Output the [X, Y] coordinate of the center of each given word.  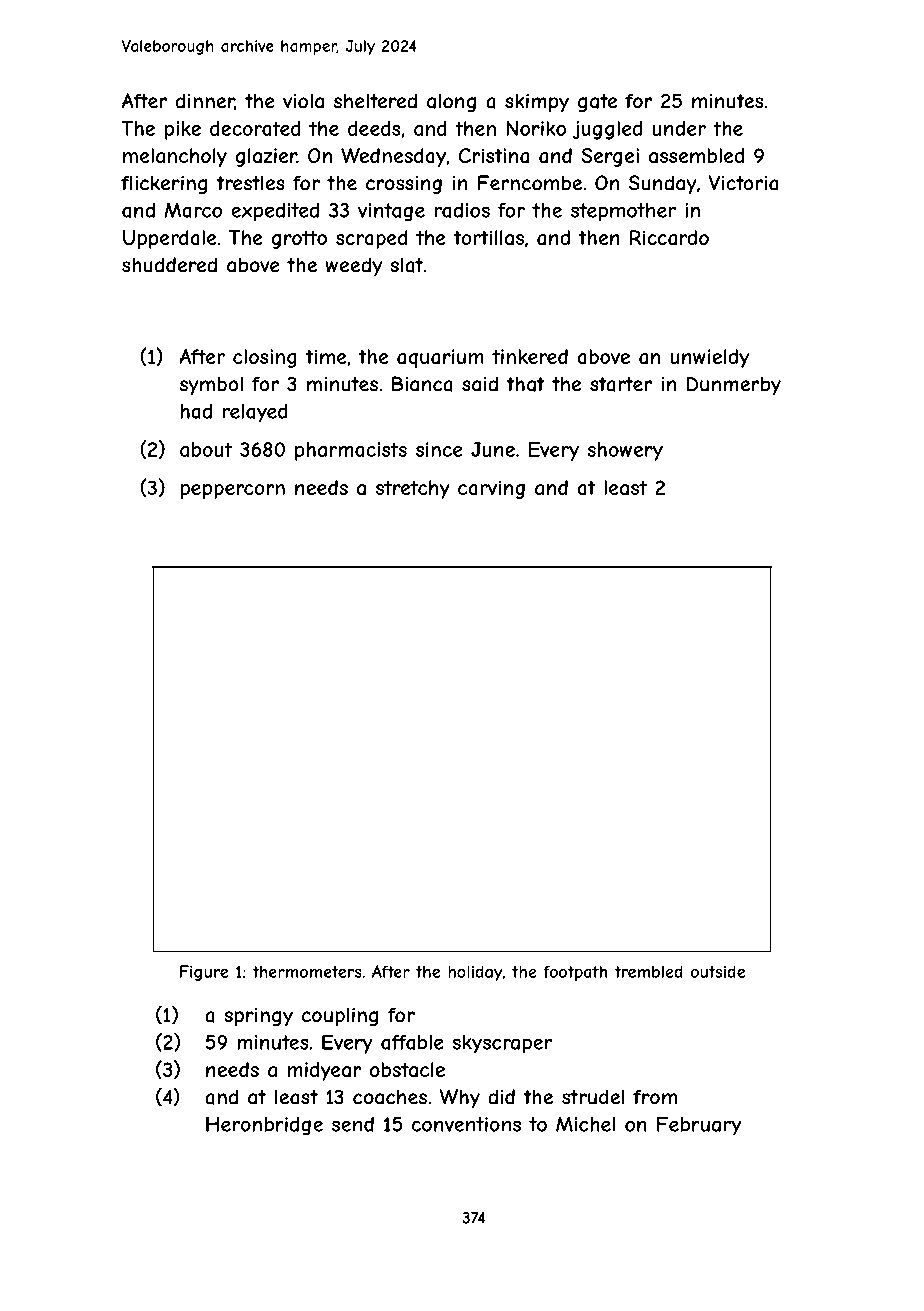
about [206, 449]
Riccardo [669, 237]
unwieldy [710, 358]
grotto [299, 240]
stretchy [413, 489]
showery [625, 451]
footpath [575, 973]
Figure [204, 973]
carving [491, 489]
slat [406, 265]
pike [183, 130]
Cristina [494, 155]
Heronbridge [264, 1126]
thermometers [307, 972]
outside [717, 971]
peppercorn [233, 491]
